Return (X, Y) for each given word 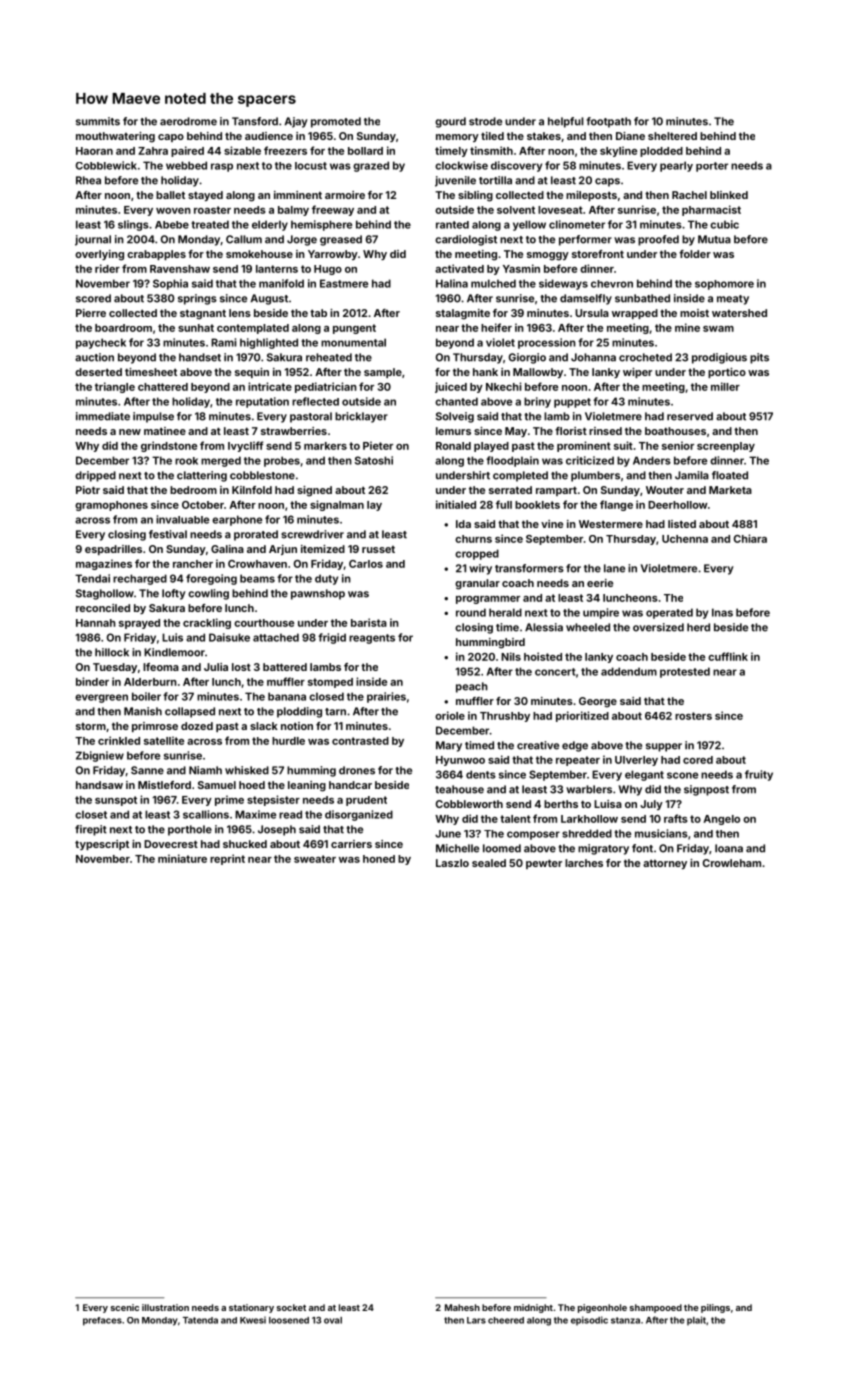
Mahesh (462, 1307)
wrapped (635, 314)
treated (210, 224)
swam (718, 329)
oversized (658, 627)
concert (555, 672)
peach (472, 687)
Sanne (147, 770)
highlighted (269, 343)
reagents (372, 639)
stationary (251, 1308)
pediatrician (326, 387)
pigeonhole (602, 1308)
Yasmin (521, 268)
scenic (125, 1307)
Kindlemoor (174, 652)
